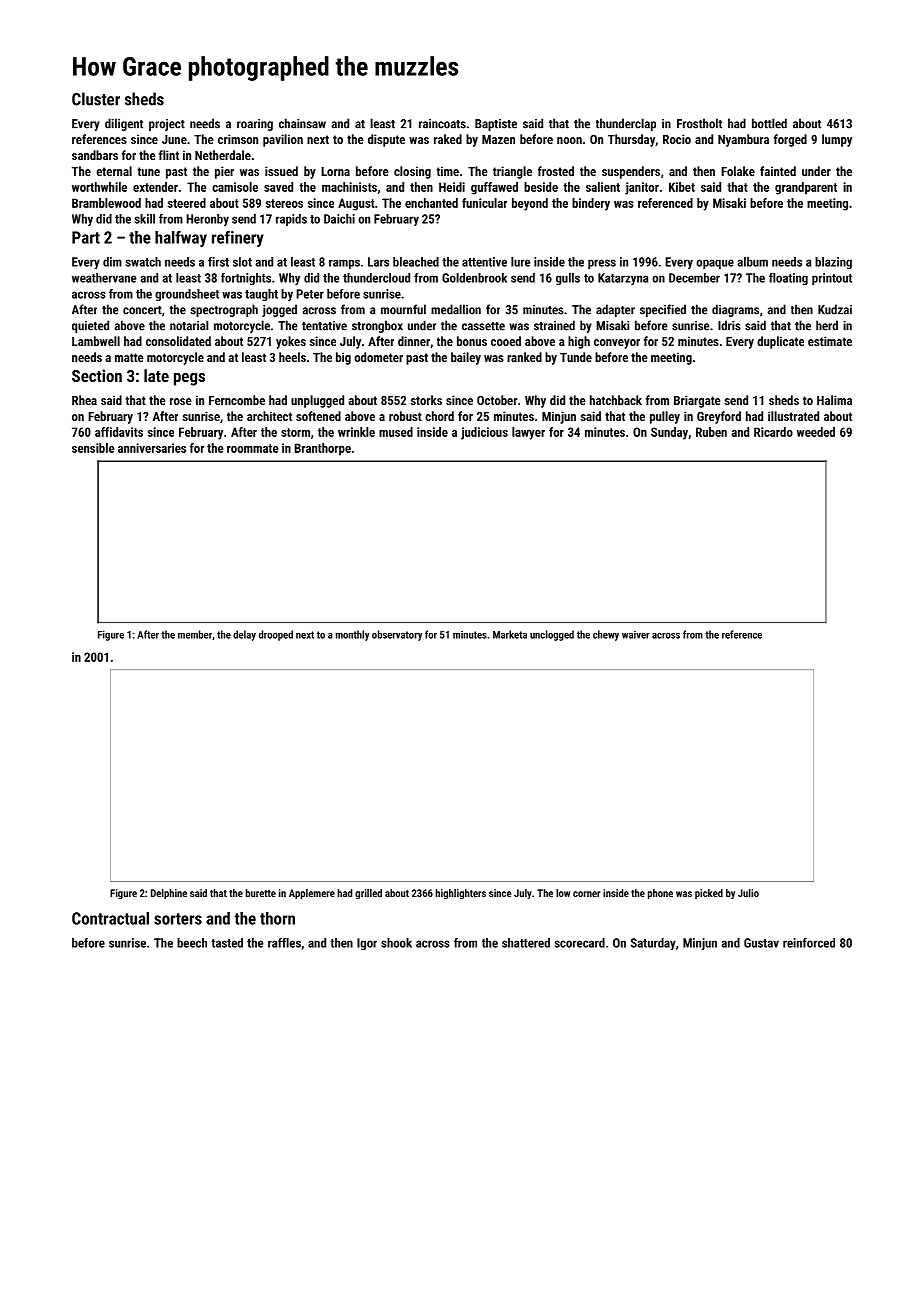 The image size is (924, 1308). I want to click on cassette, so click(483, 326).
